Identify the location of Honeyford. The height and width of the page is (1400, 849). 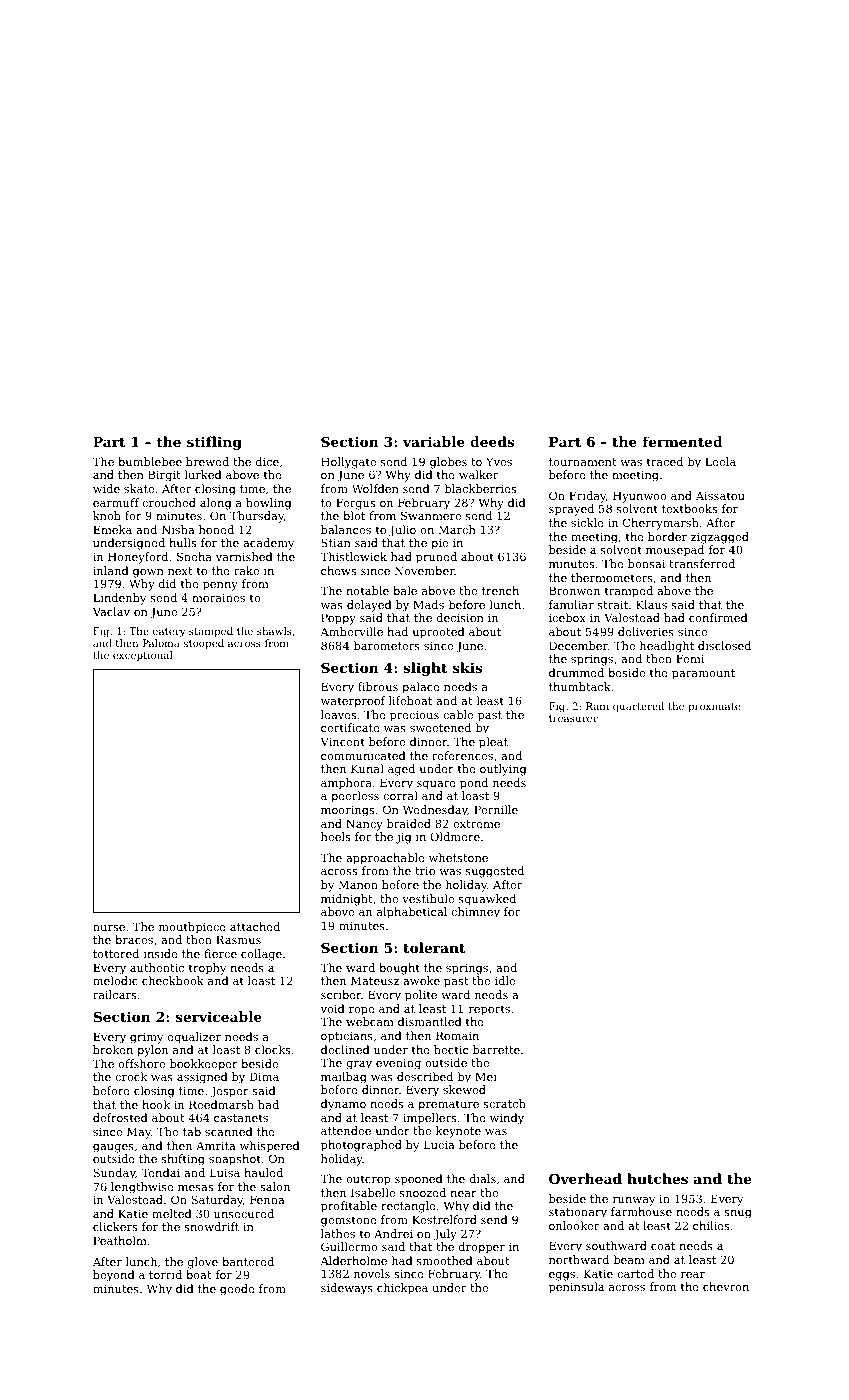
(138, 558).
